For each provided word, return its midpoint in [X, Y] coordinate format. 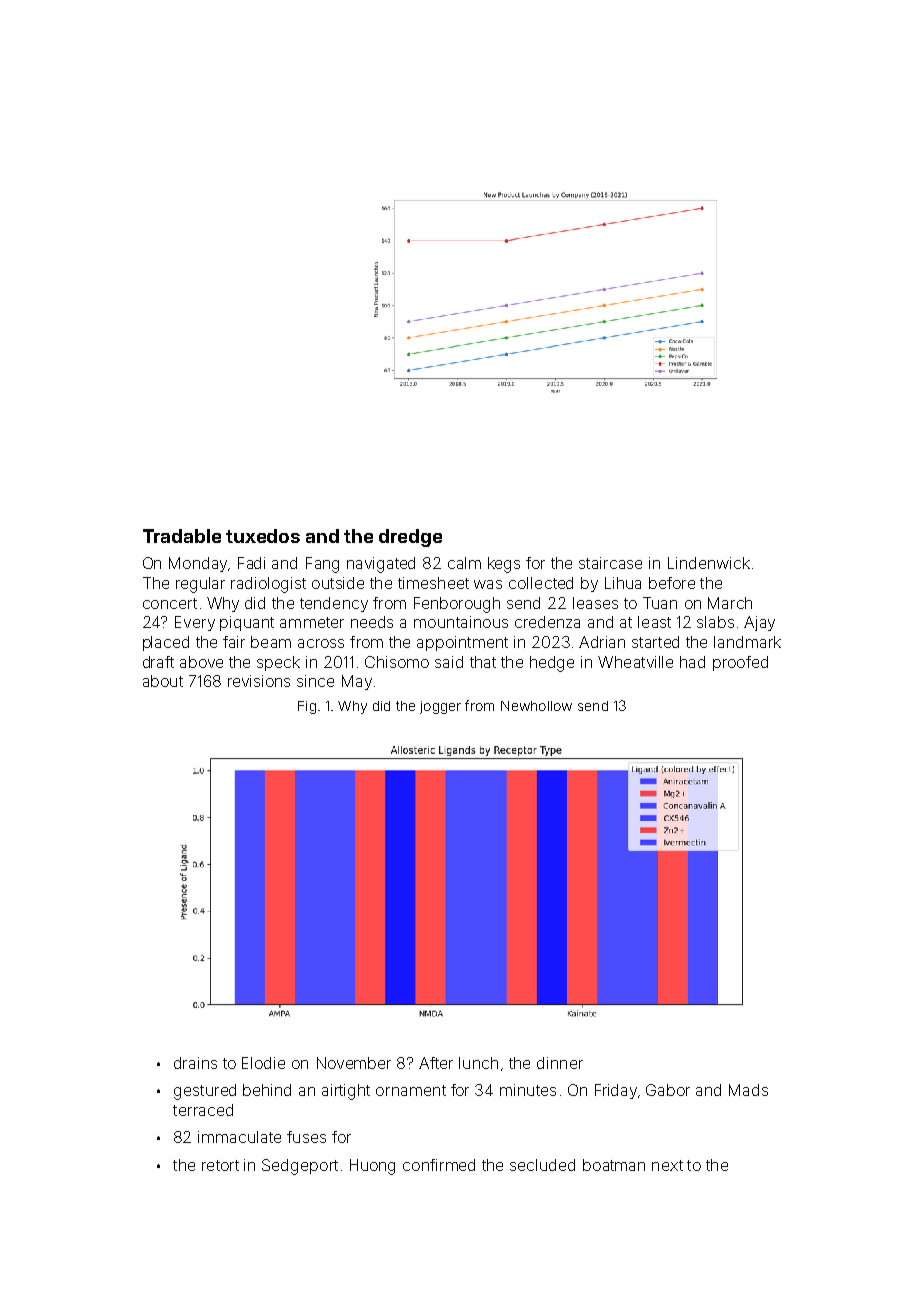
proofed [740, 663]
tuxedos [263, 536]
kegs [504, 565]
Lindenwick [709, 563]
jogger [440, 707]
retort [220, 1165]
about [163, 681]
